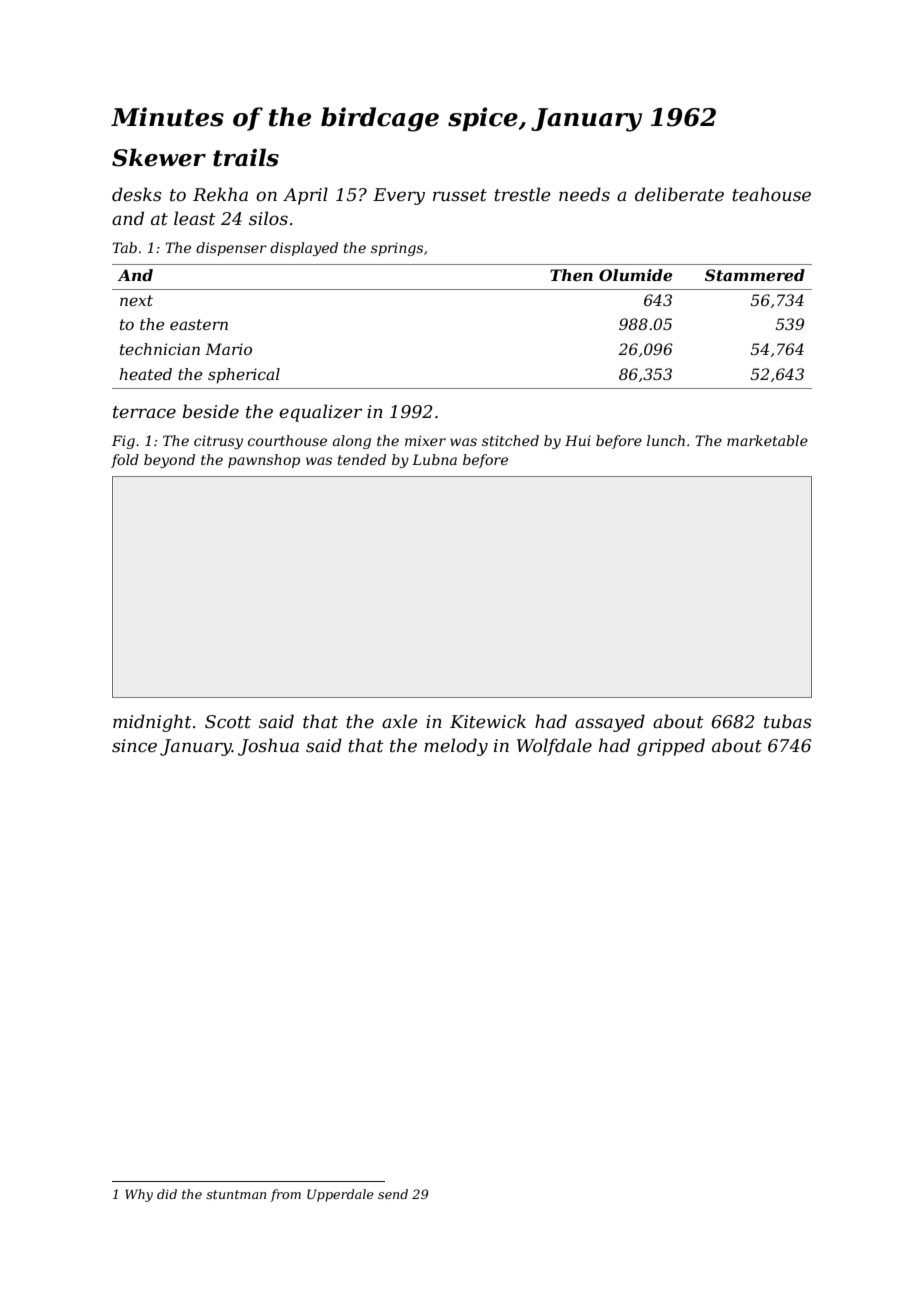 The image size is (924, 1308). What do you see at coordinates (134, 746) in the screenshot?
I see `since` at bounding box center [134, 746].
